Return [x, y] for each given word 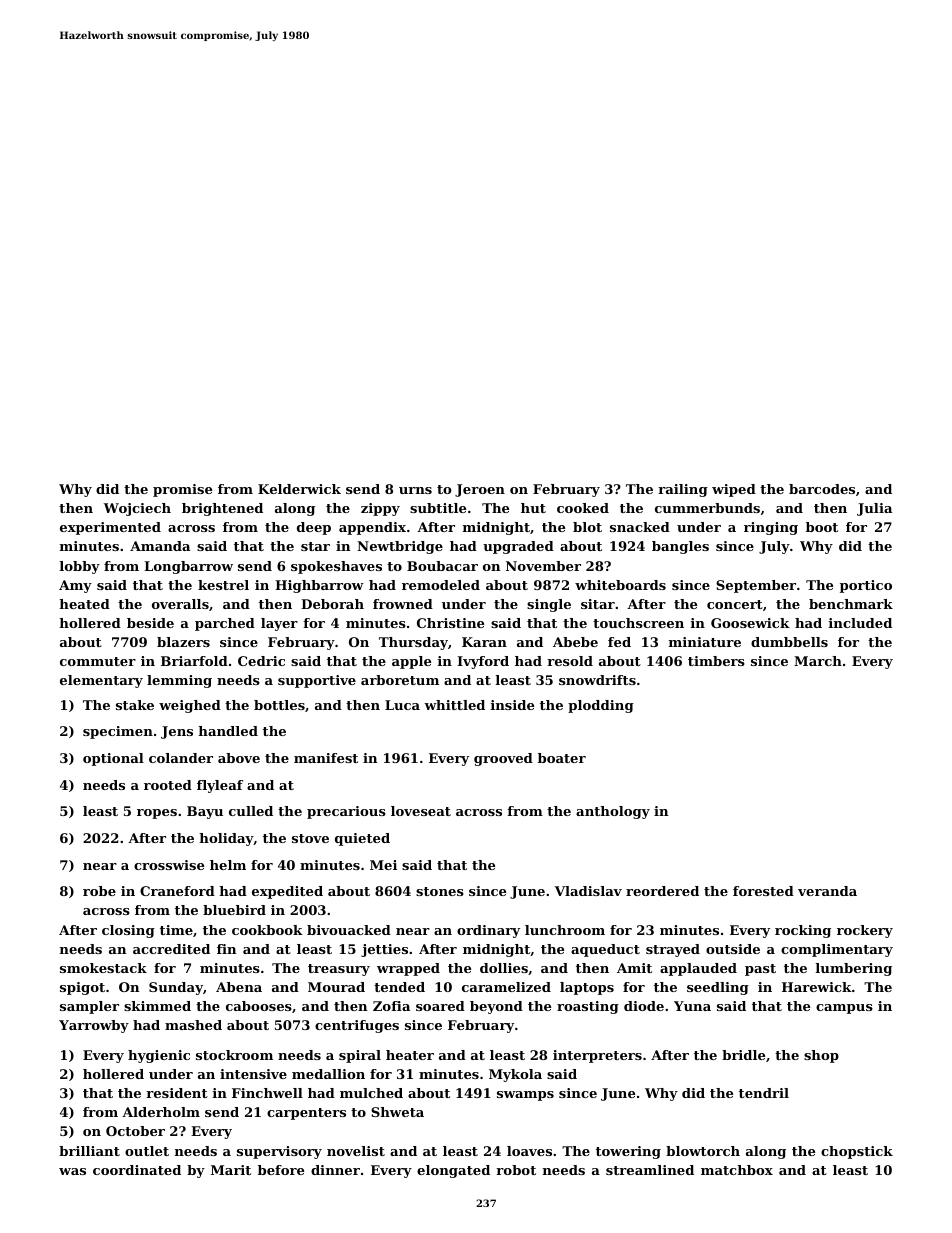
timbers [716, 661]
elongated [453, 1171]
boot [822, 527]
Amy [75, 586]
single [549, 605]
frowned [403, 604]
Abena [239, 987]
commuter [98, 661]
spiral [360, 1056]
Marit [231, 1170]
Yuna [692, 1006]
